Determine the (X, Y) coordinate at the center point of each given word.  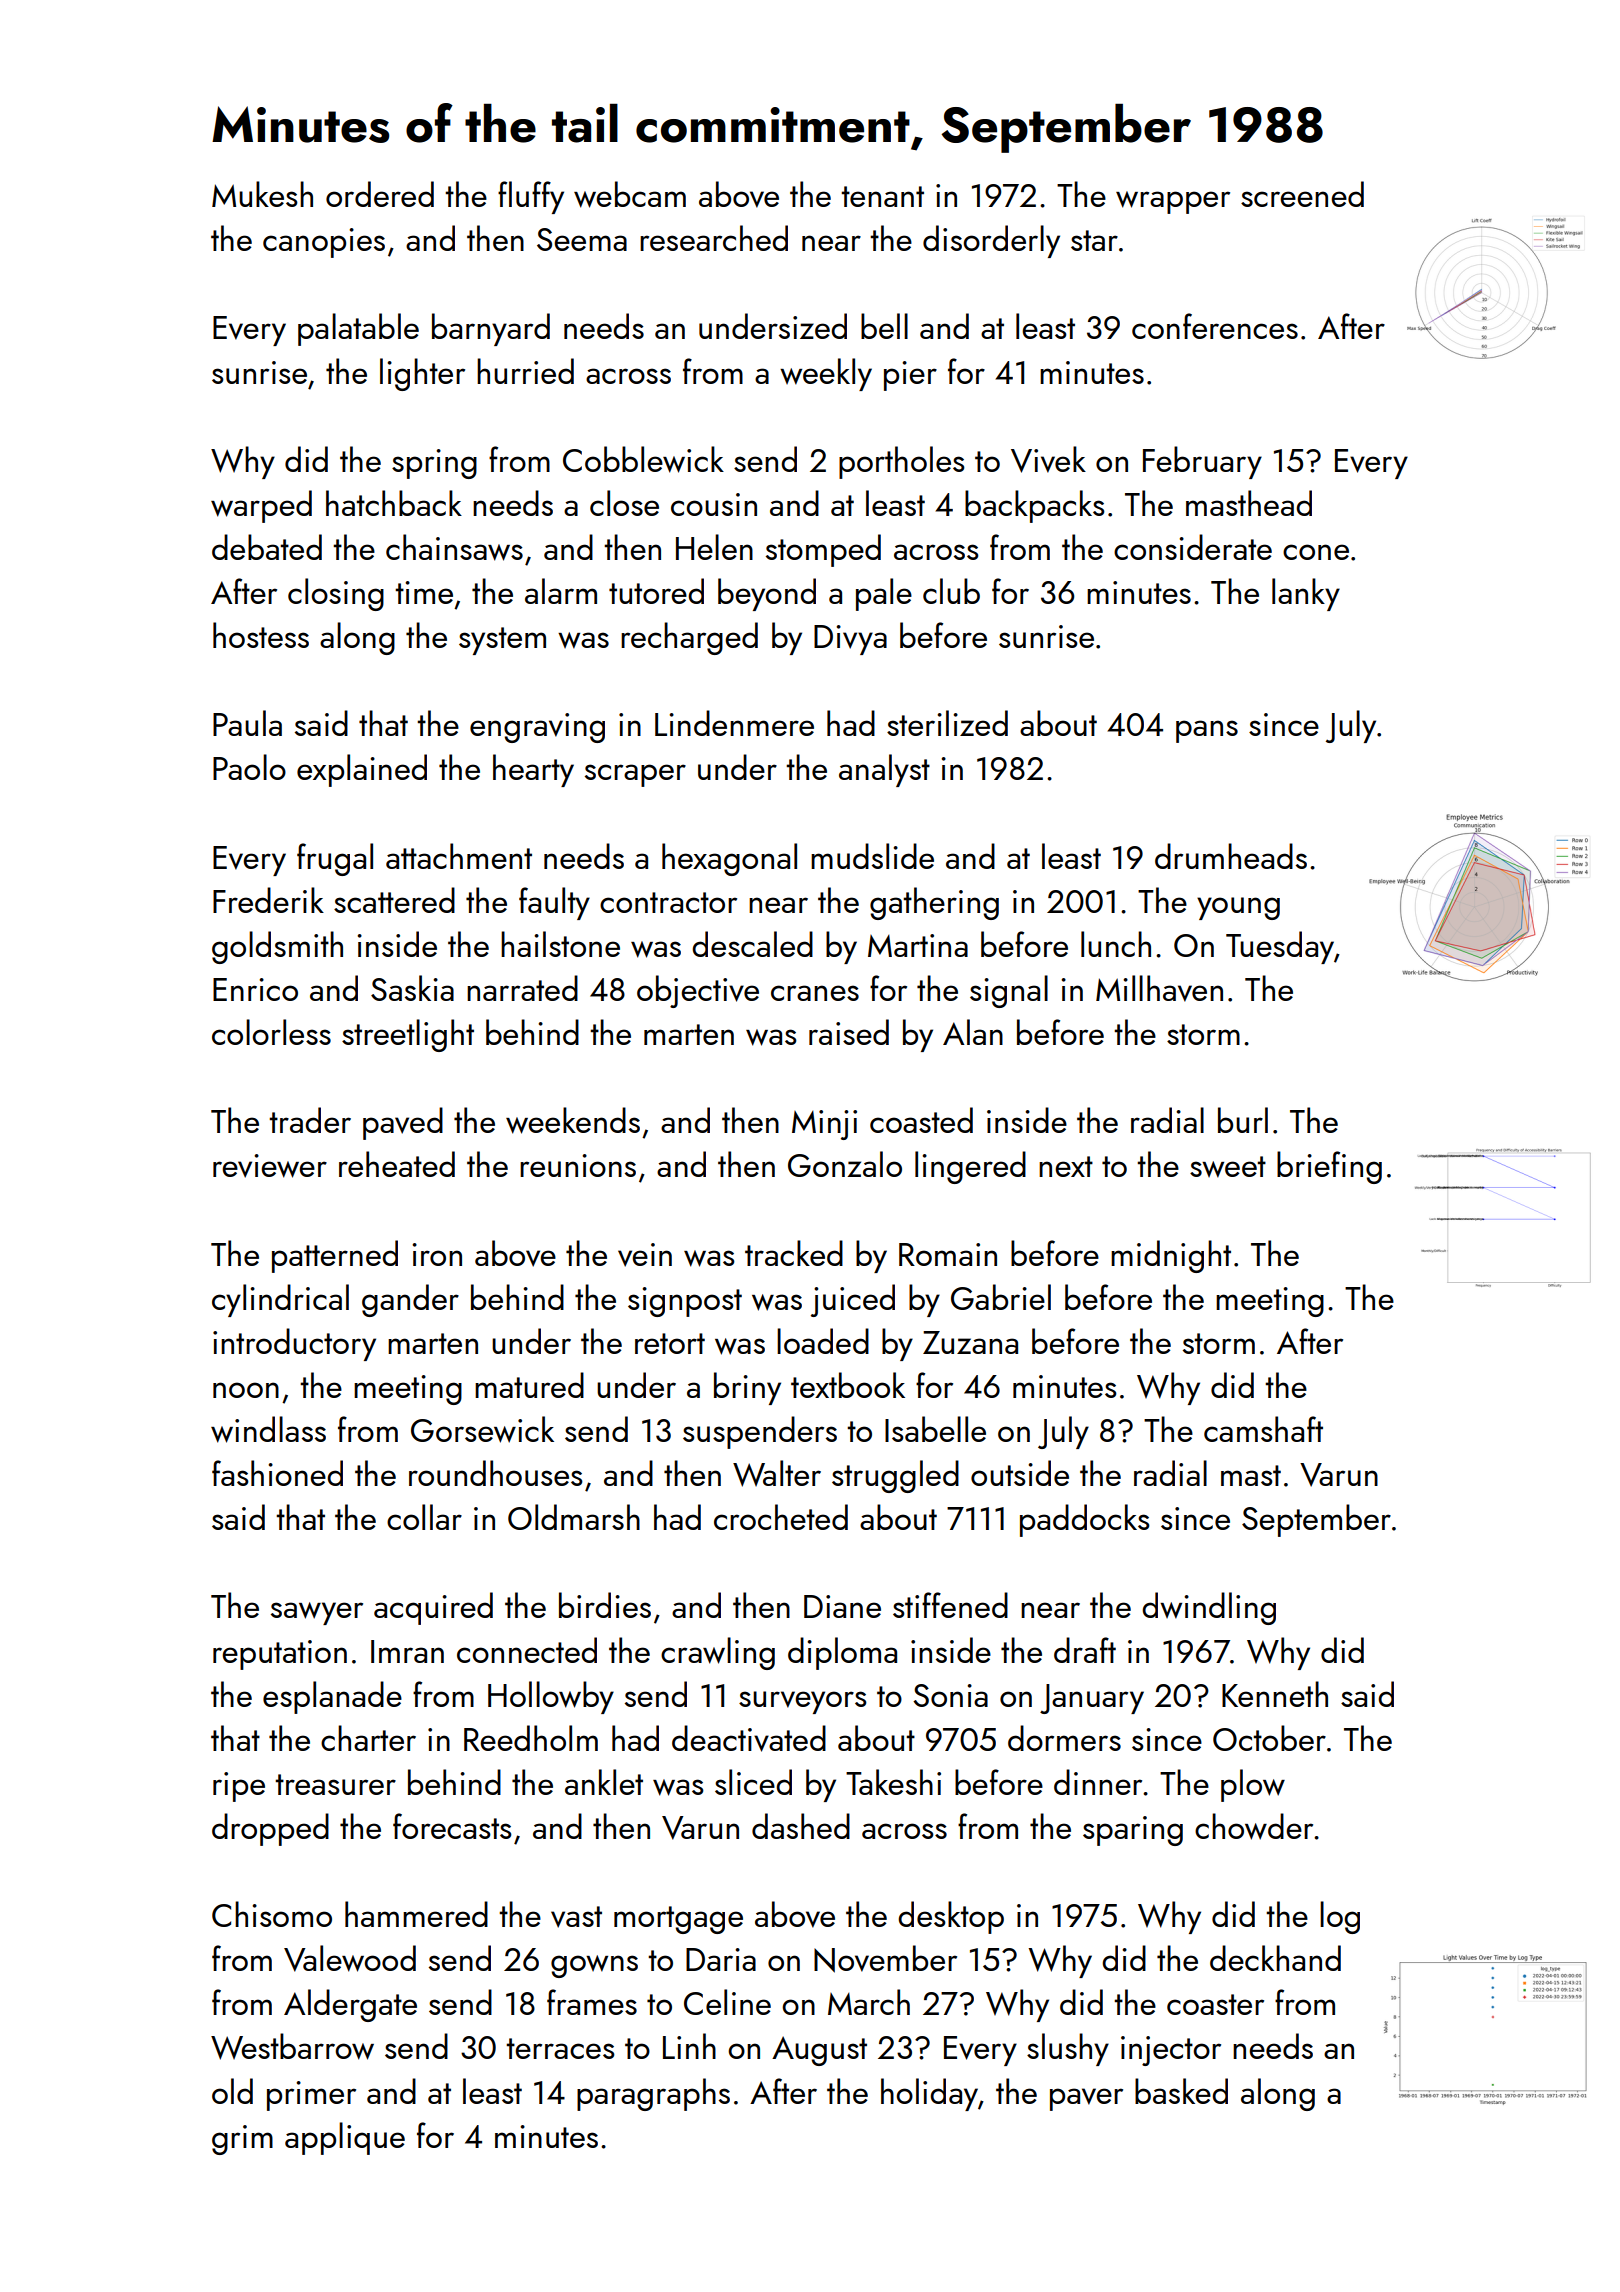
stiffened (950, 1605)
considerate (1193, 547)
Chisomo (272, 1914)
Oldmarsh (574, 1517)
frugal (335, 859)
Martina (918, 945)
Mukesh (262, 194)
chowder (1254, 1826)
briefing (1329, 1167)
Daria (721, 1959)
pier (910, 376)
